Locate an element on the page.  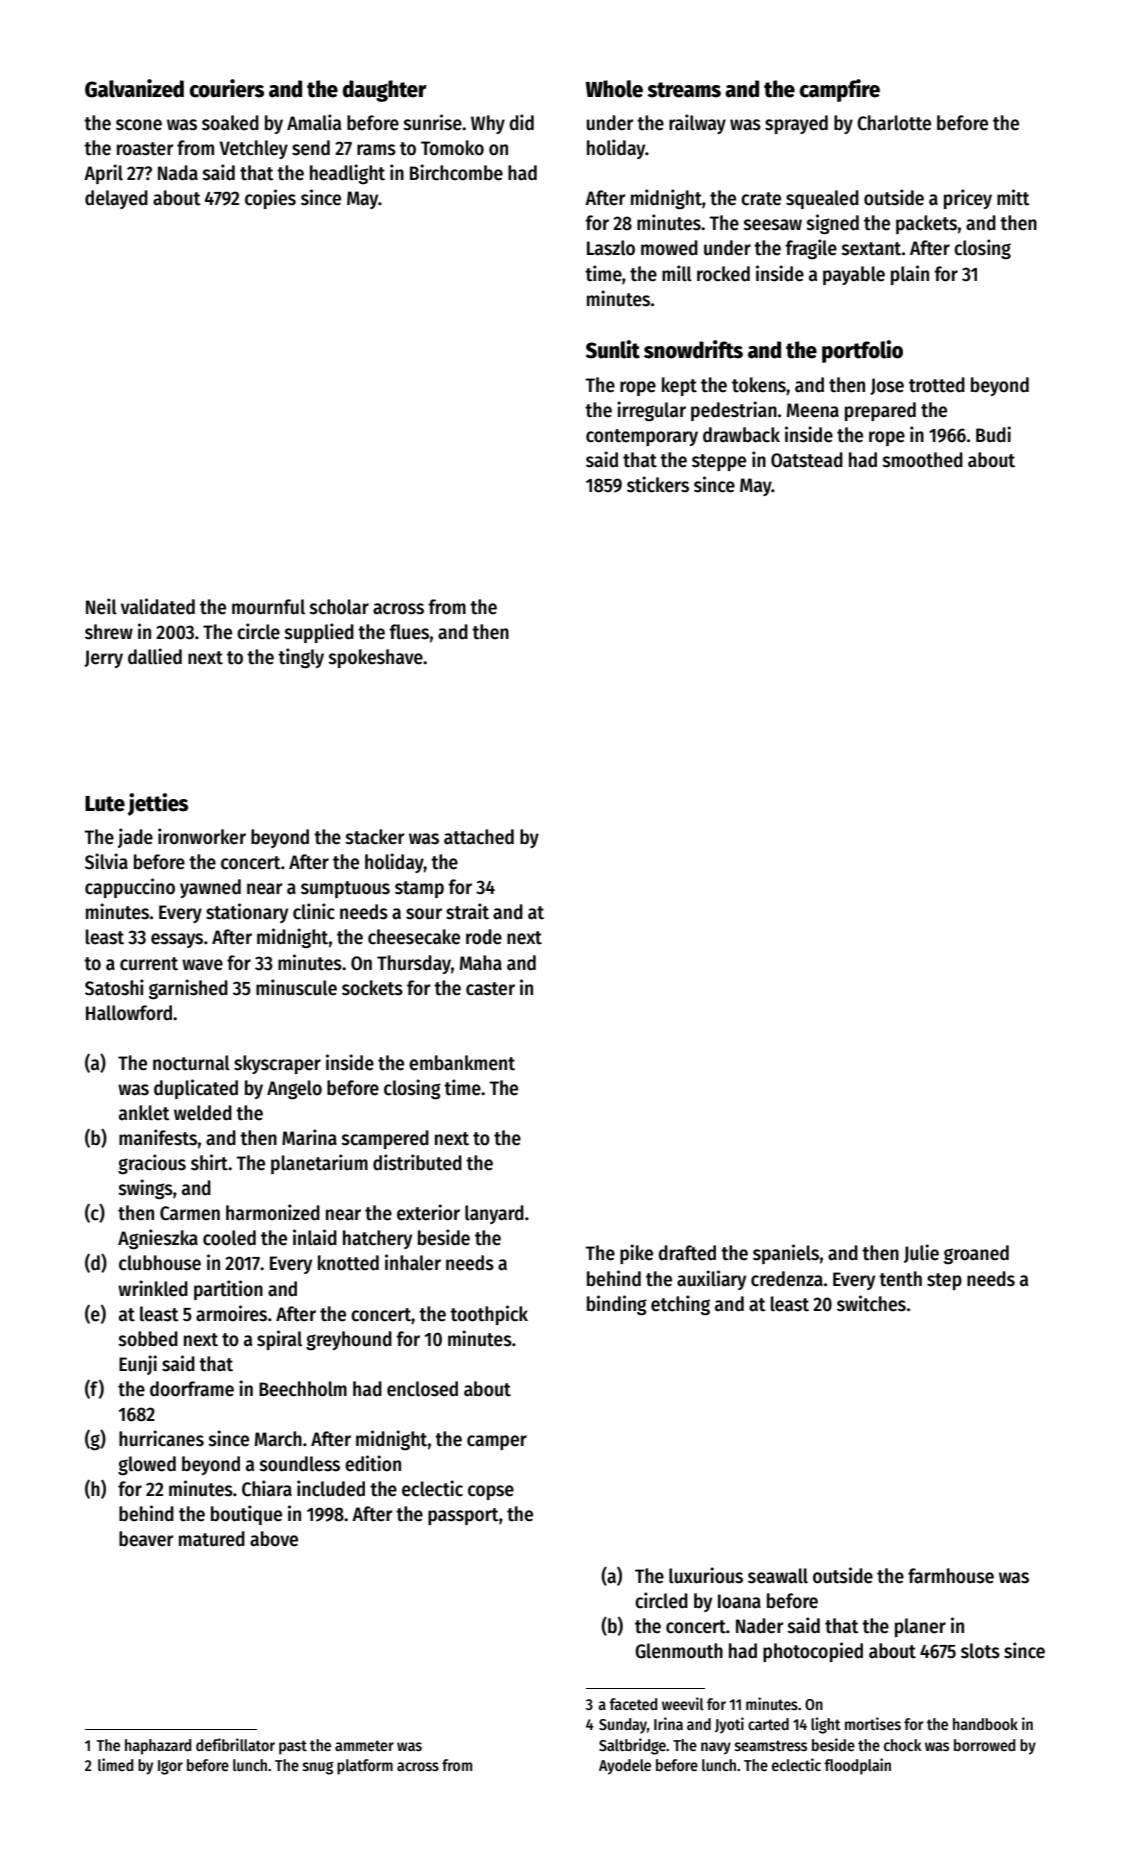
stamp is located at coordinates (419, 889).
